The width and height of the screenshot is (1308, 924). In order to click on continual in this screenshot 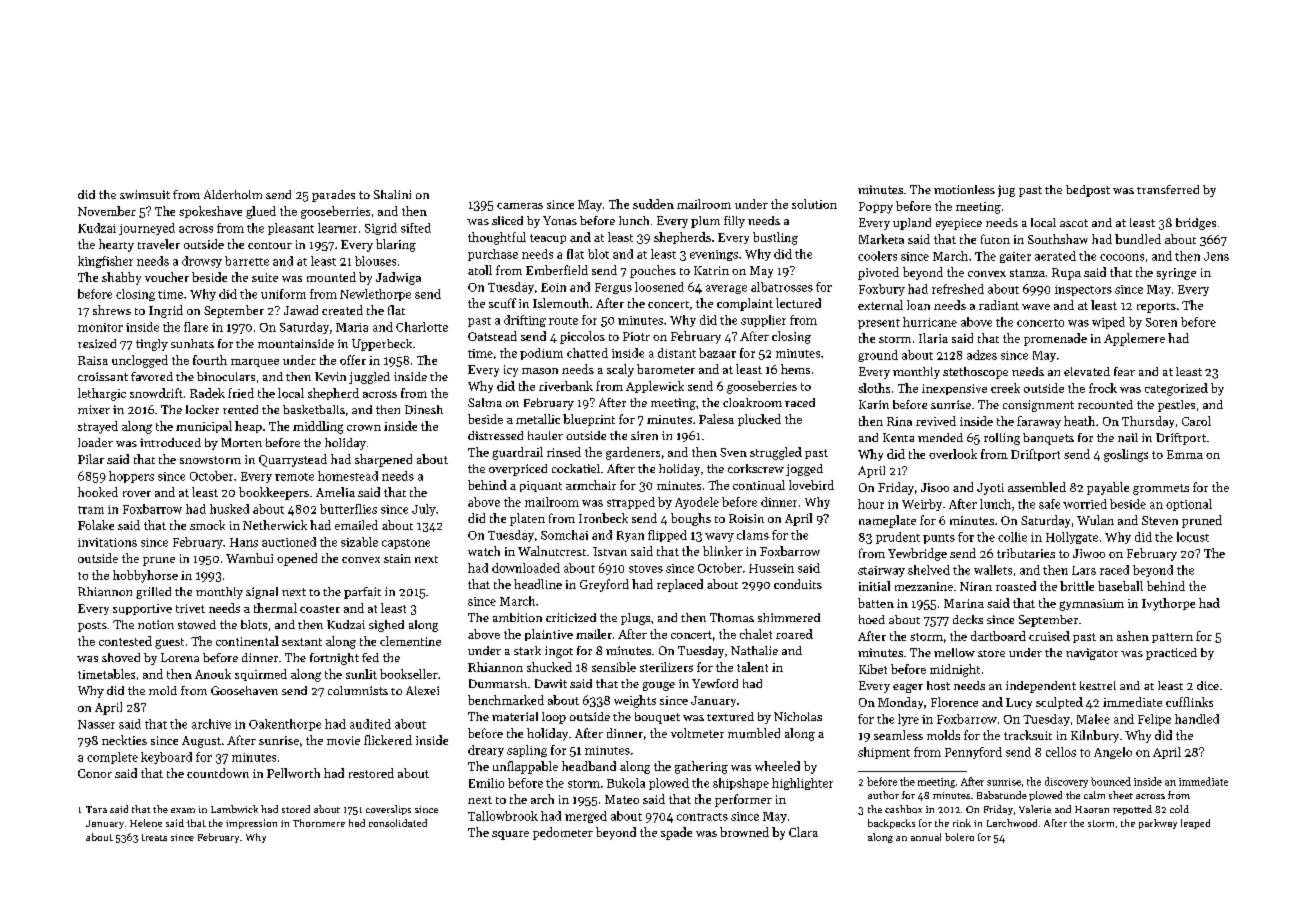, I will do `click(759, 485)`.
